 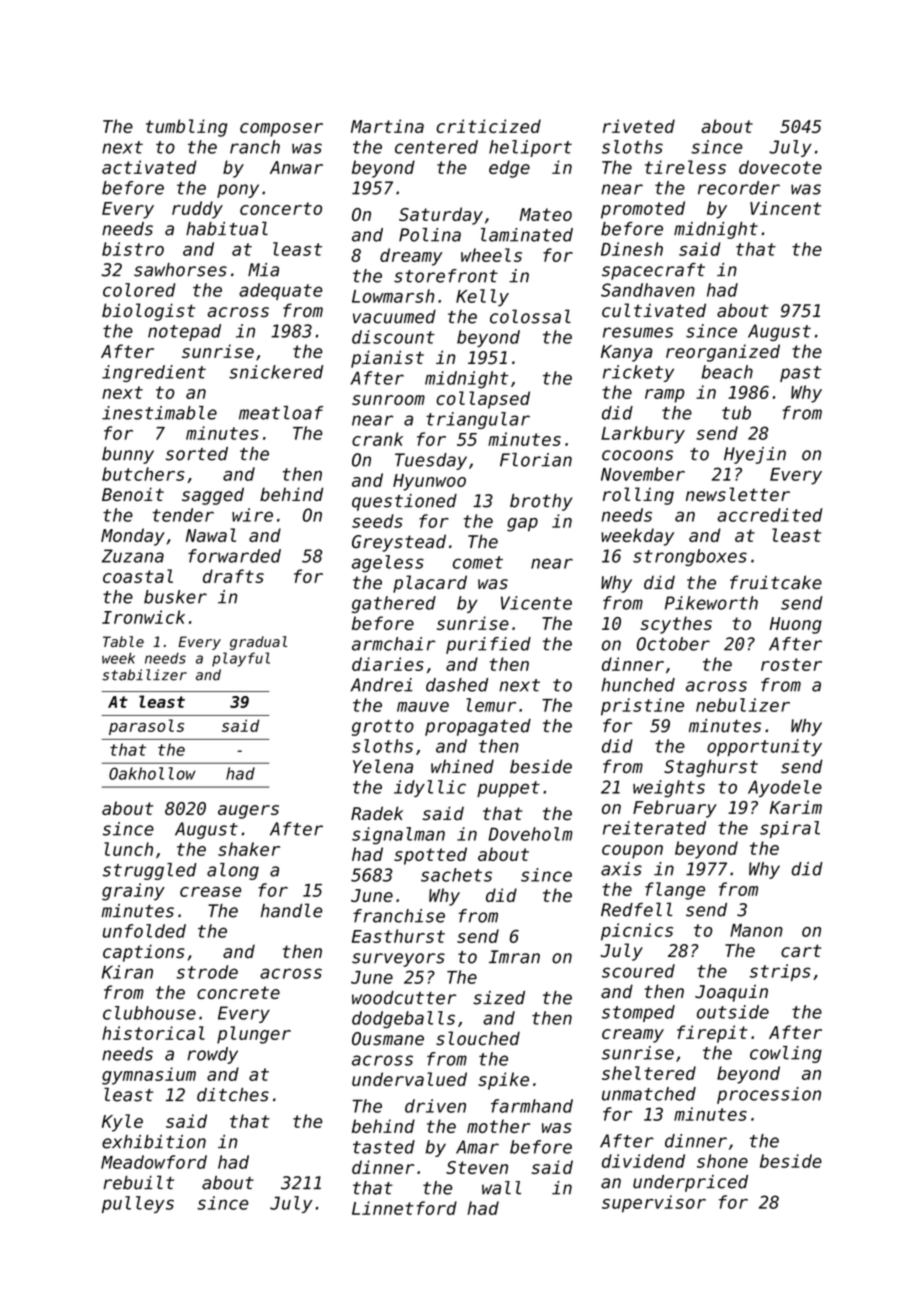 I want to click on composer, so click(x=281, y=130).
